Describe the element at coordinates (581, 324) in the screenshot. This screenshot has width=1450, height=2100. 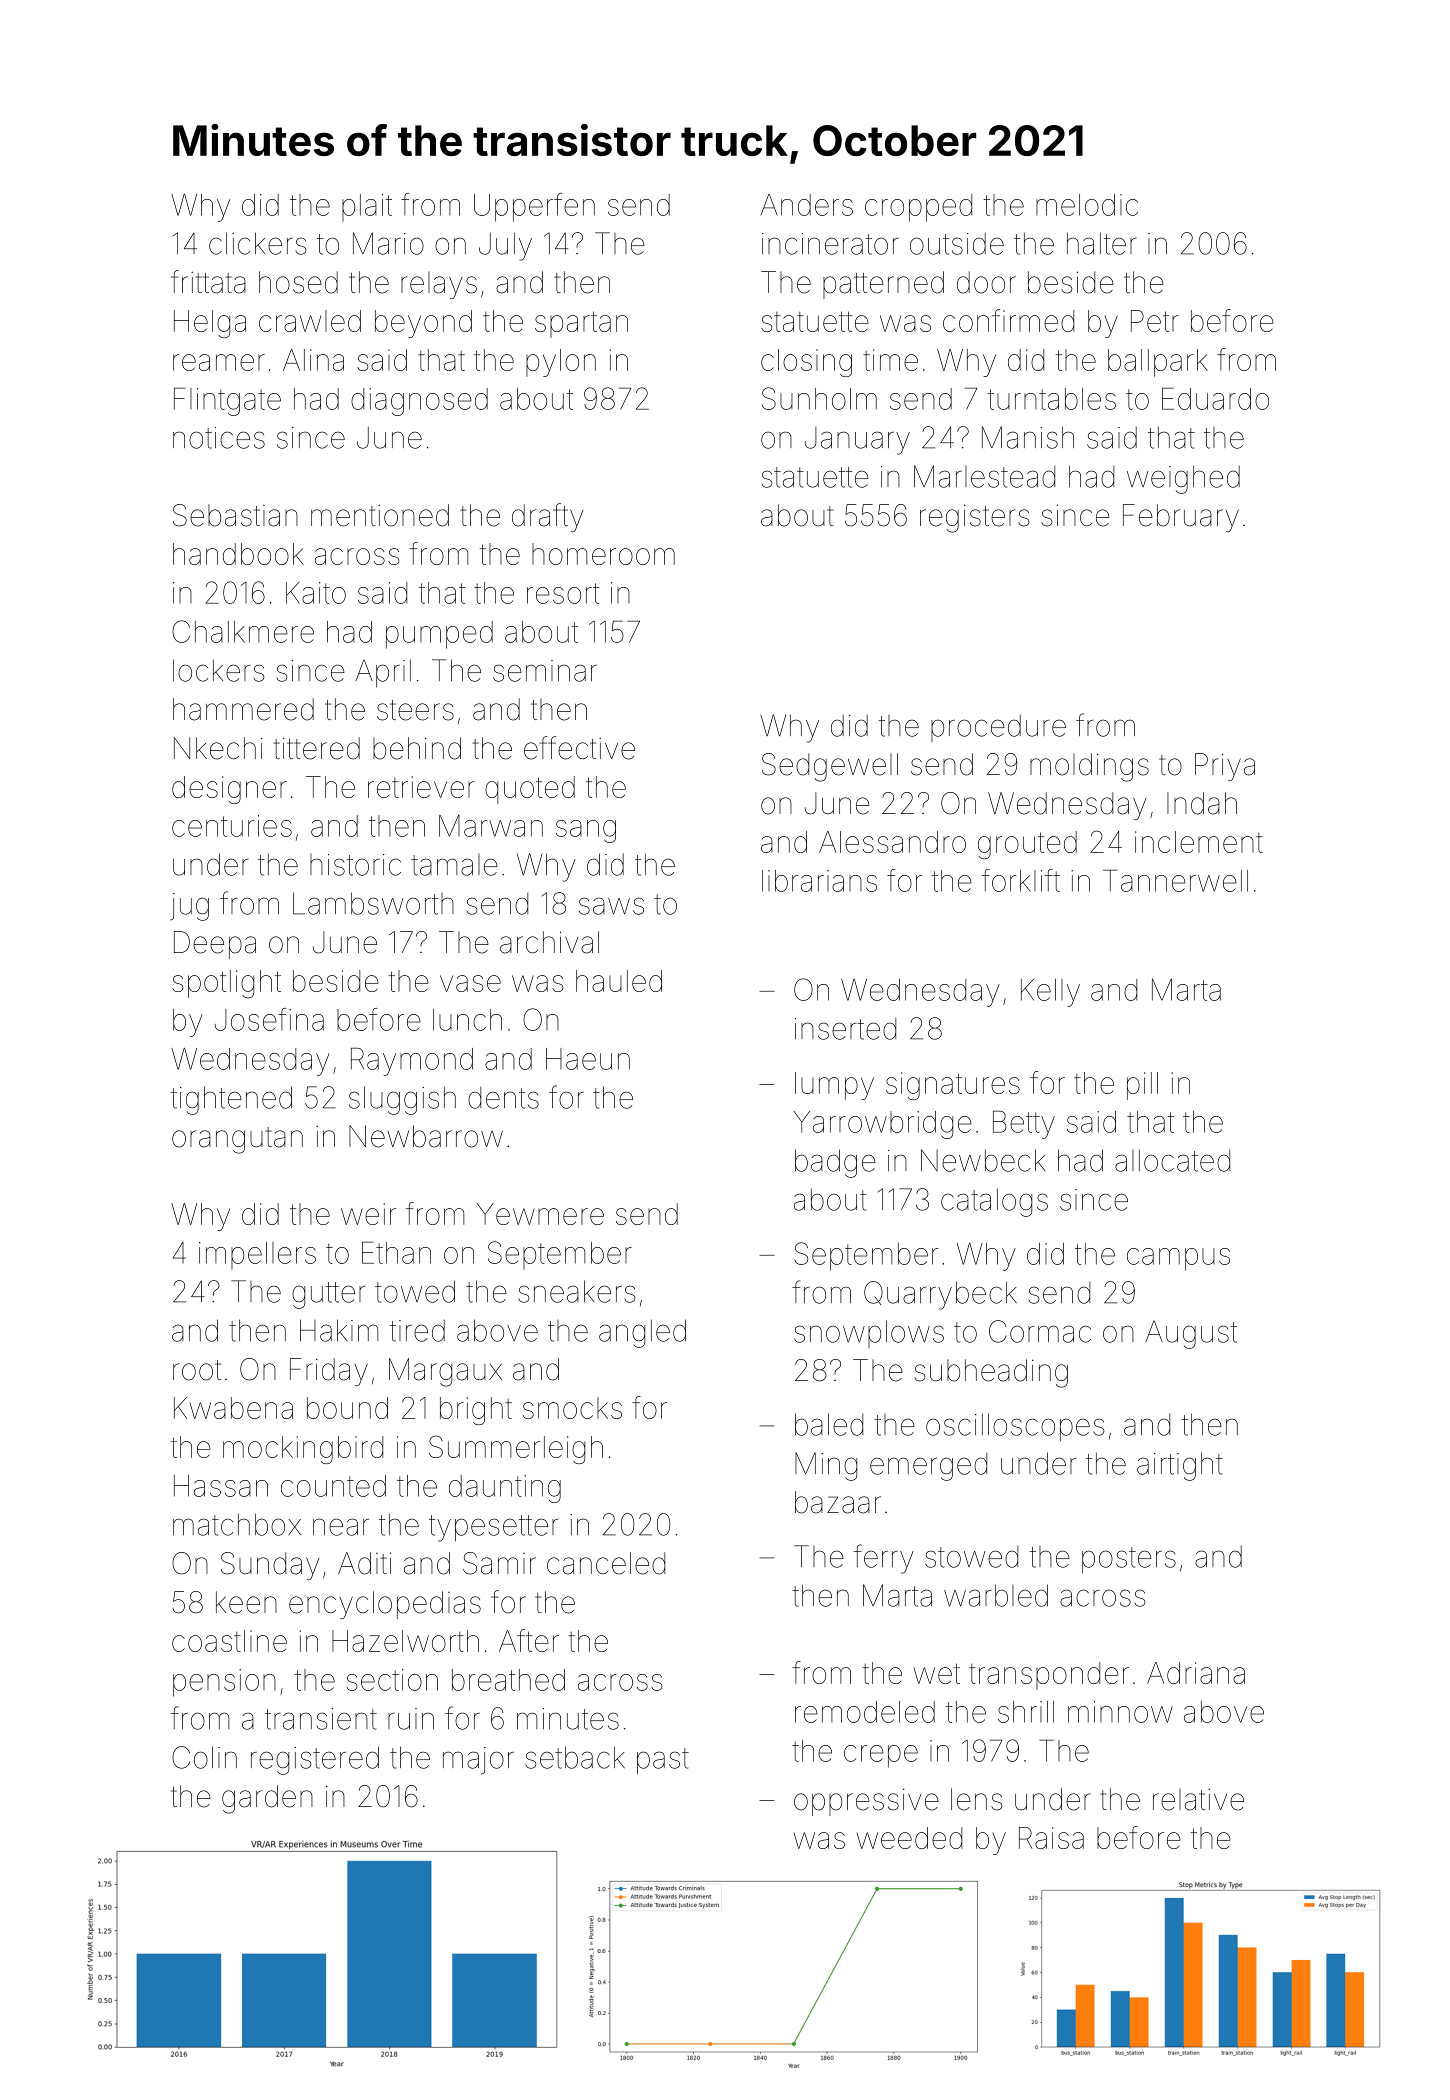
I see `spartan` at that location.
